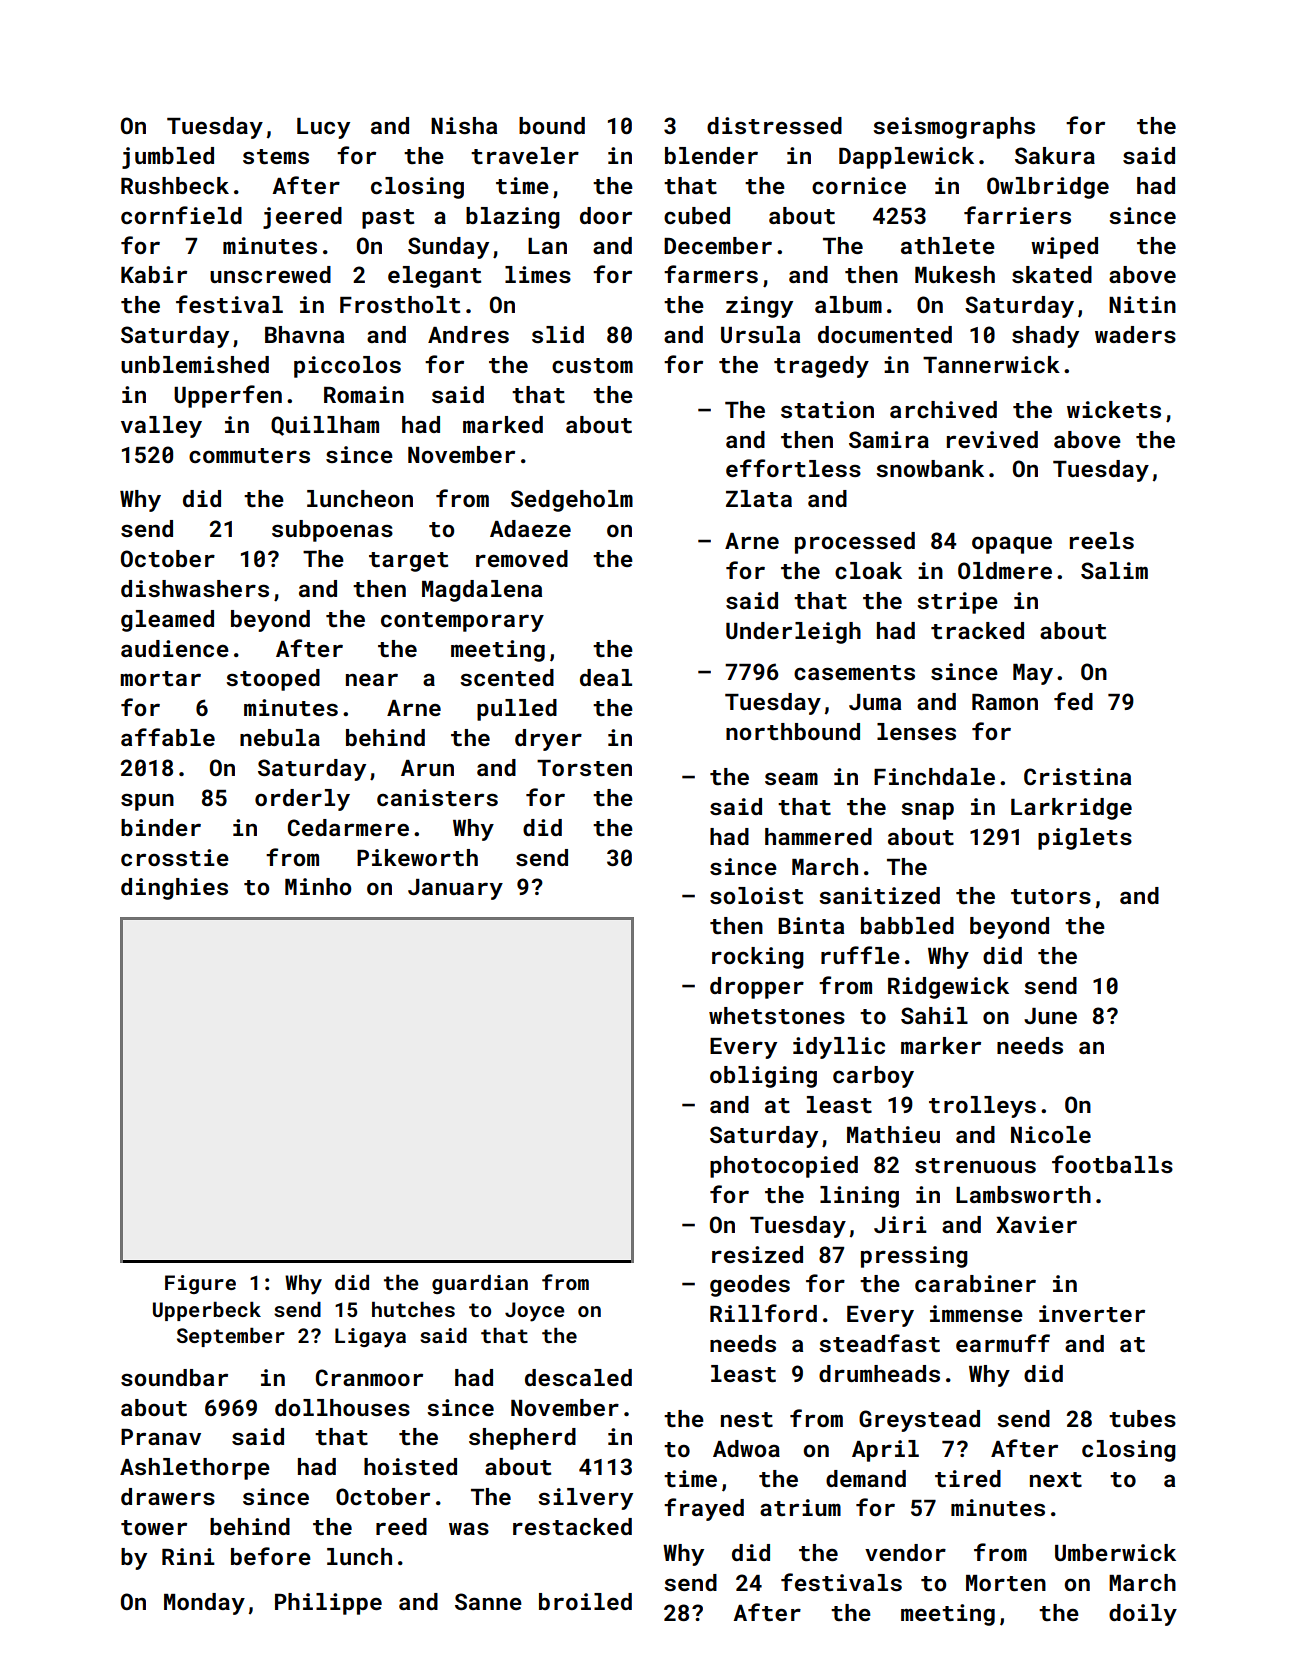  Describe the element at coordinates (175, 857) in the page. I see `crosstie` at that location.
